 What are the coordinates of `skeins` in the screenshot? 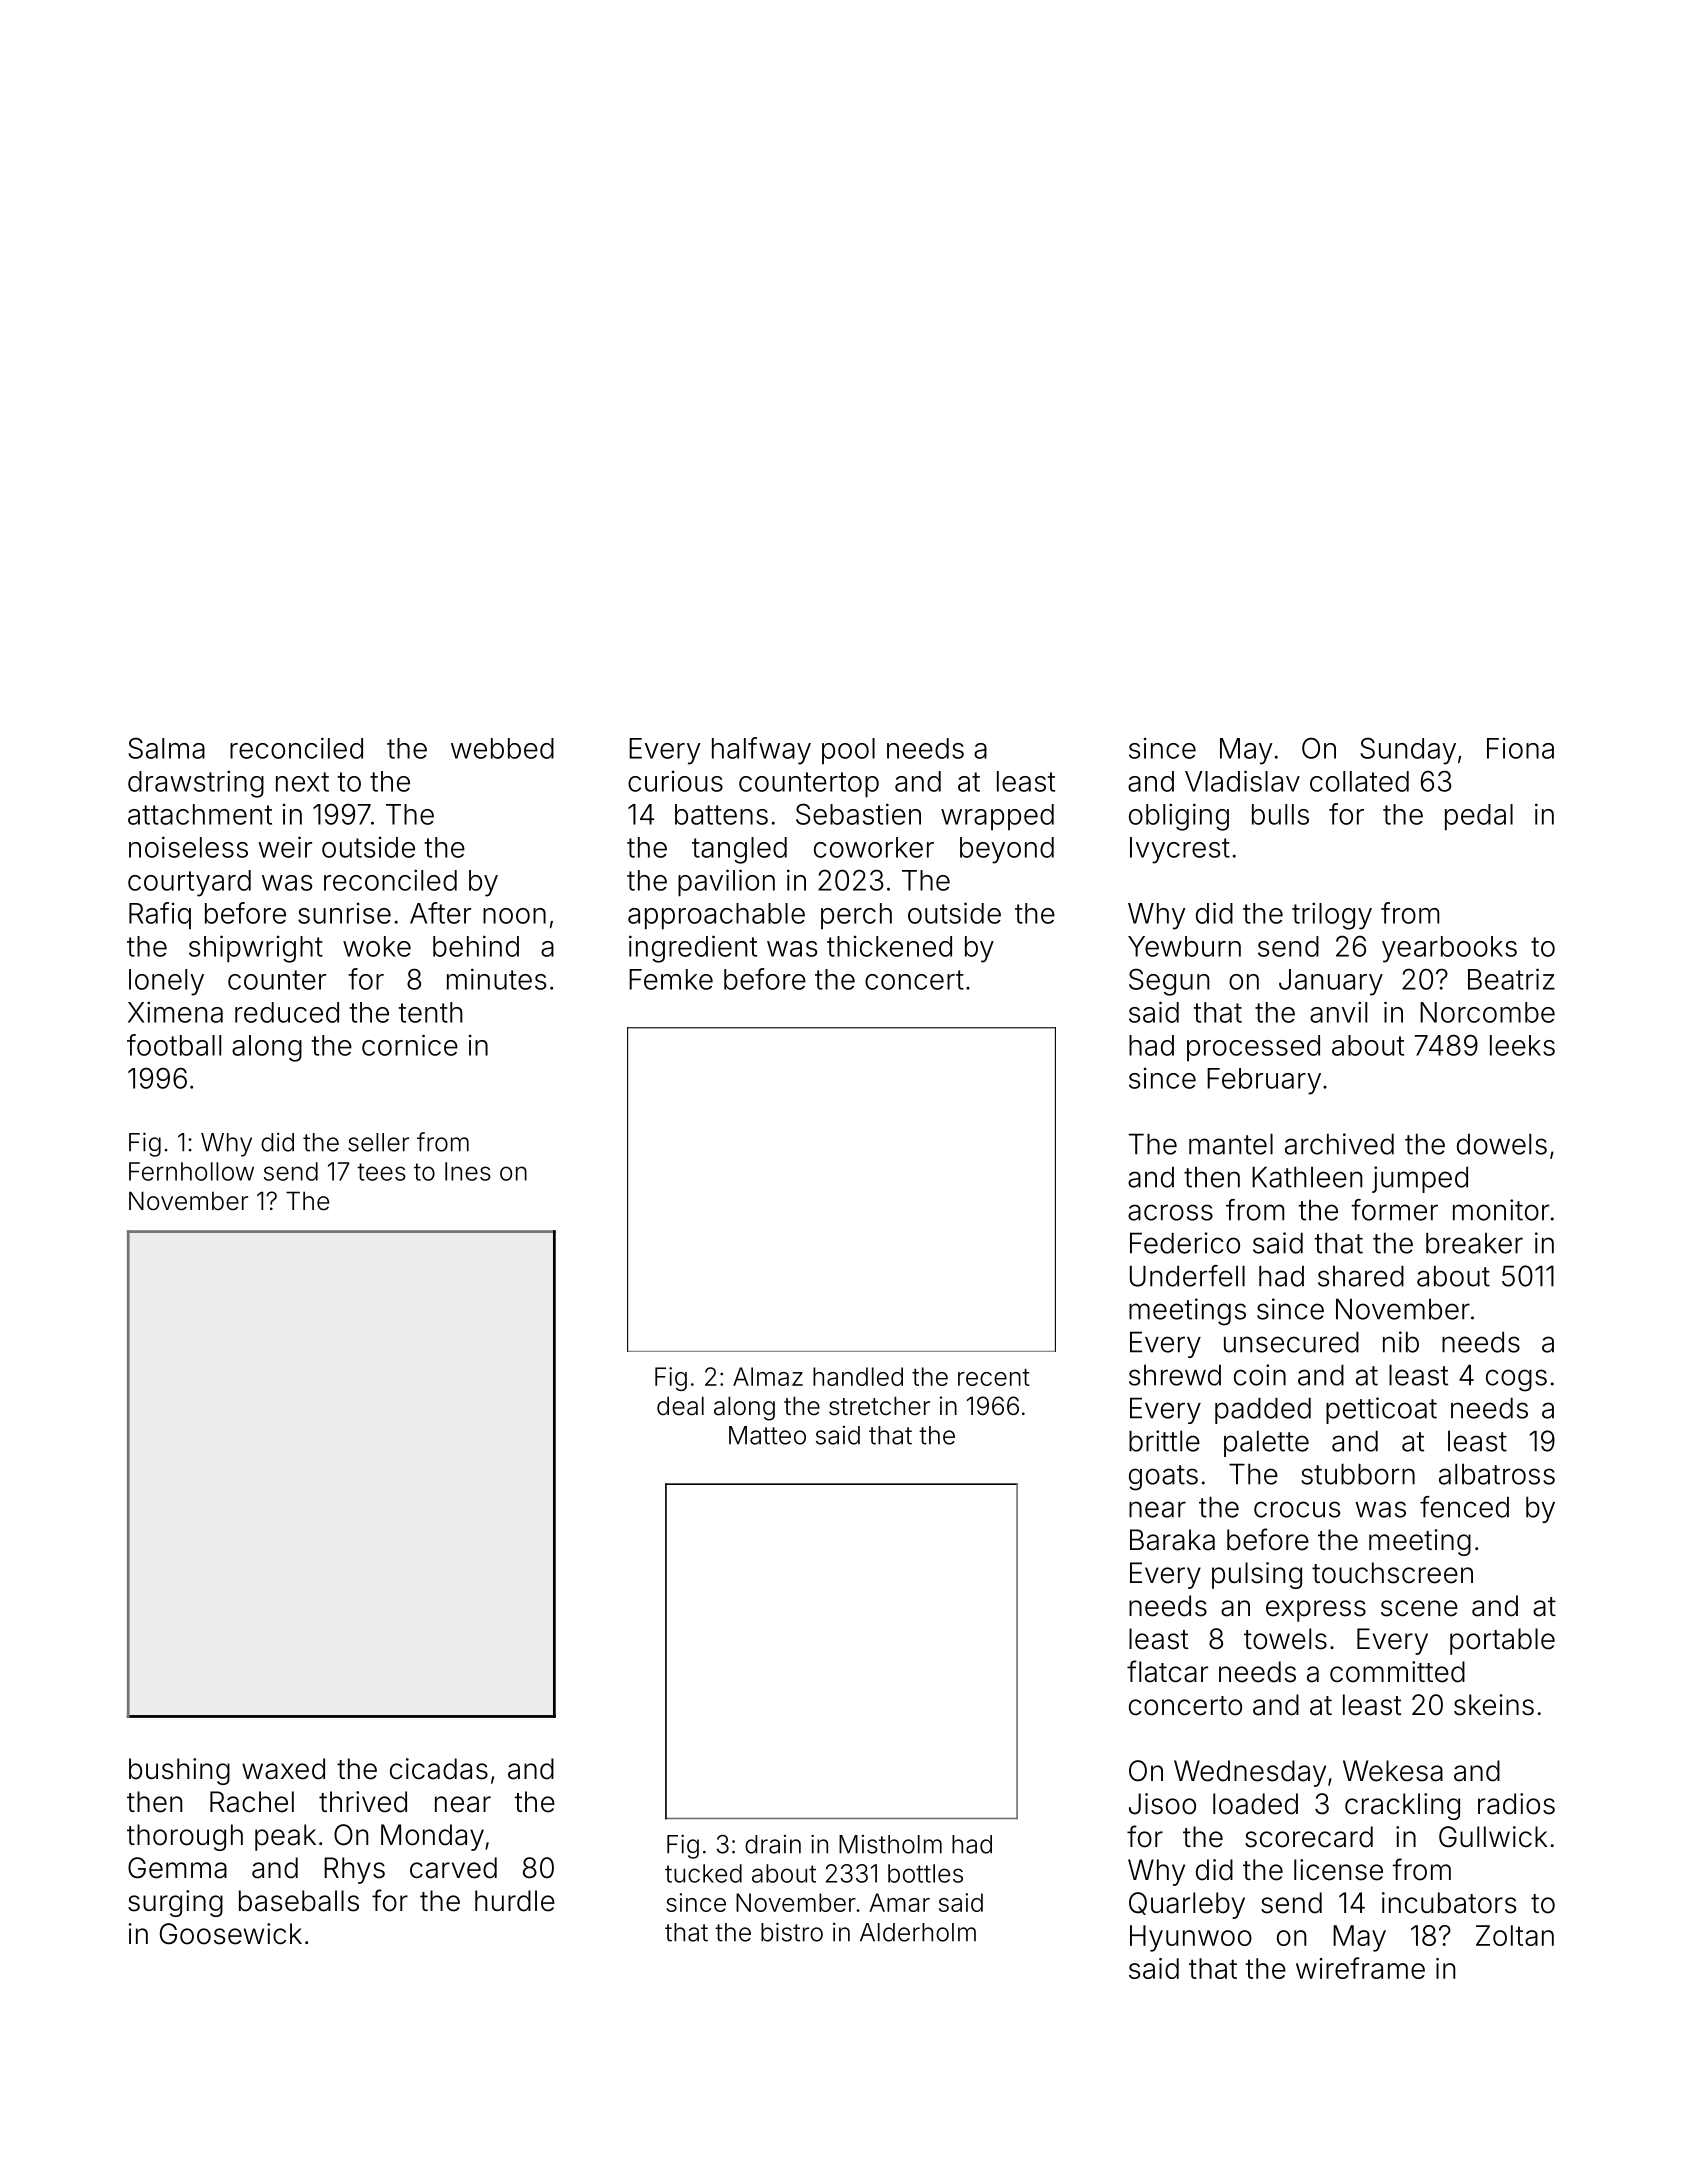 It's located at (1494, 1705).
